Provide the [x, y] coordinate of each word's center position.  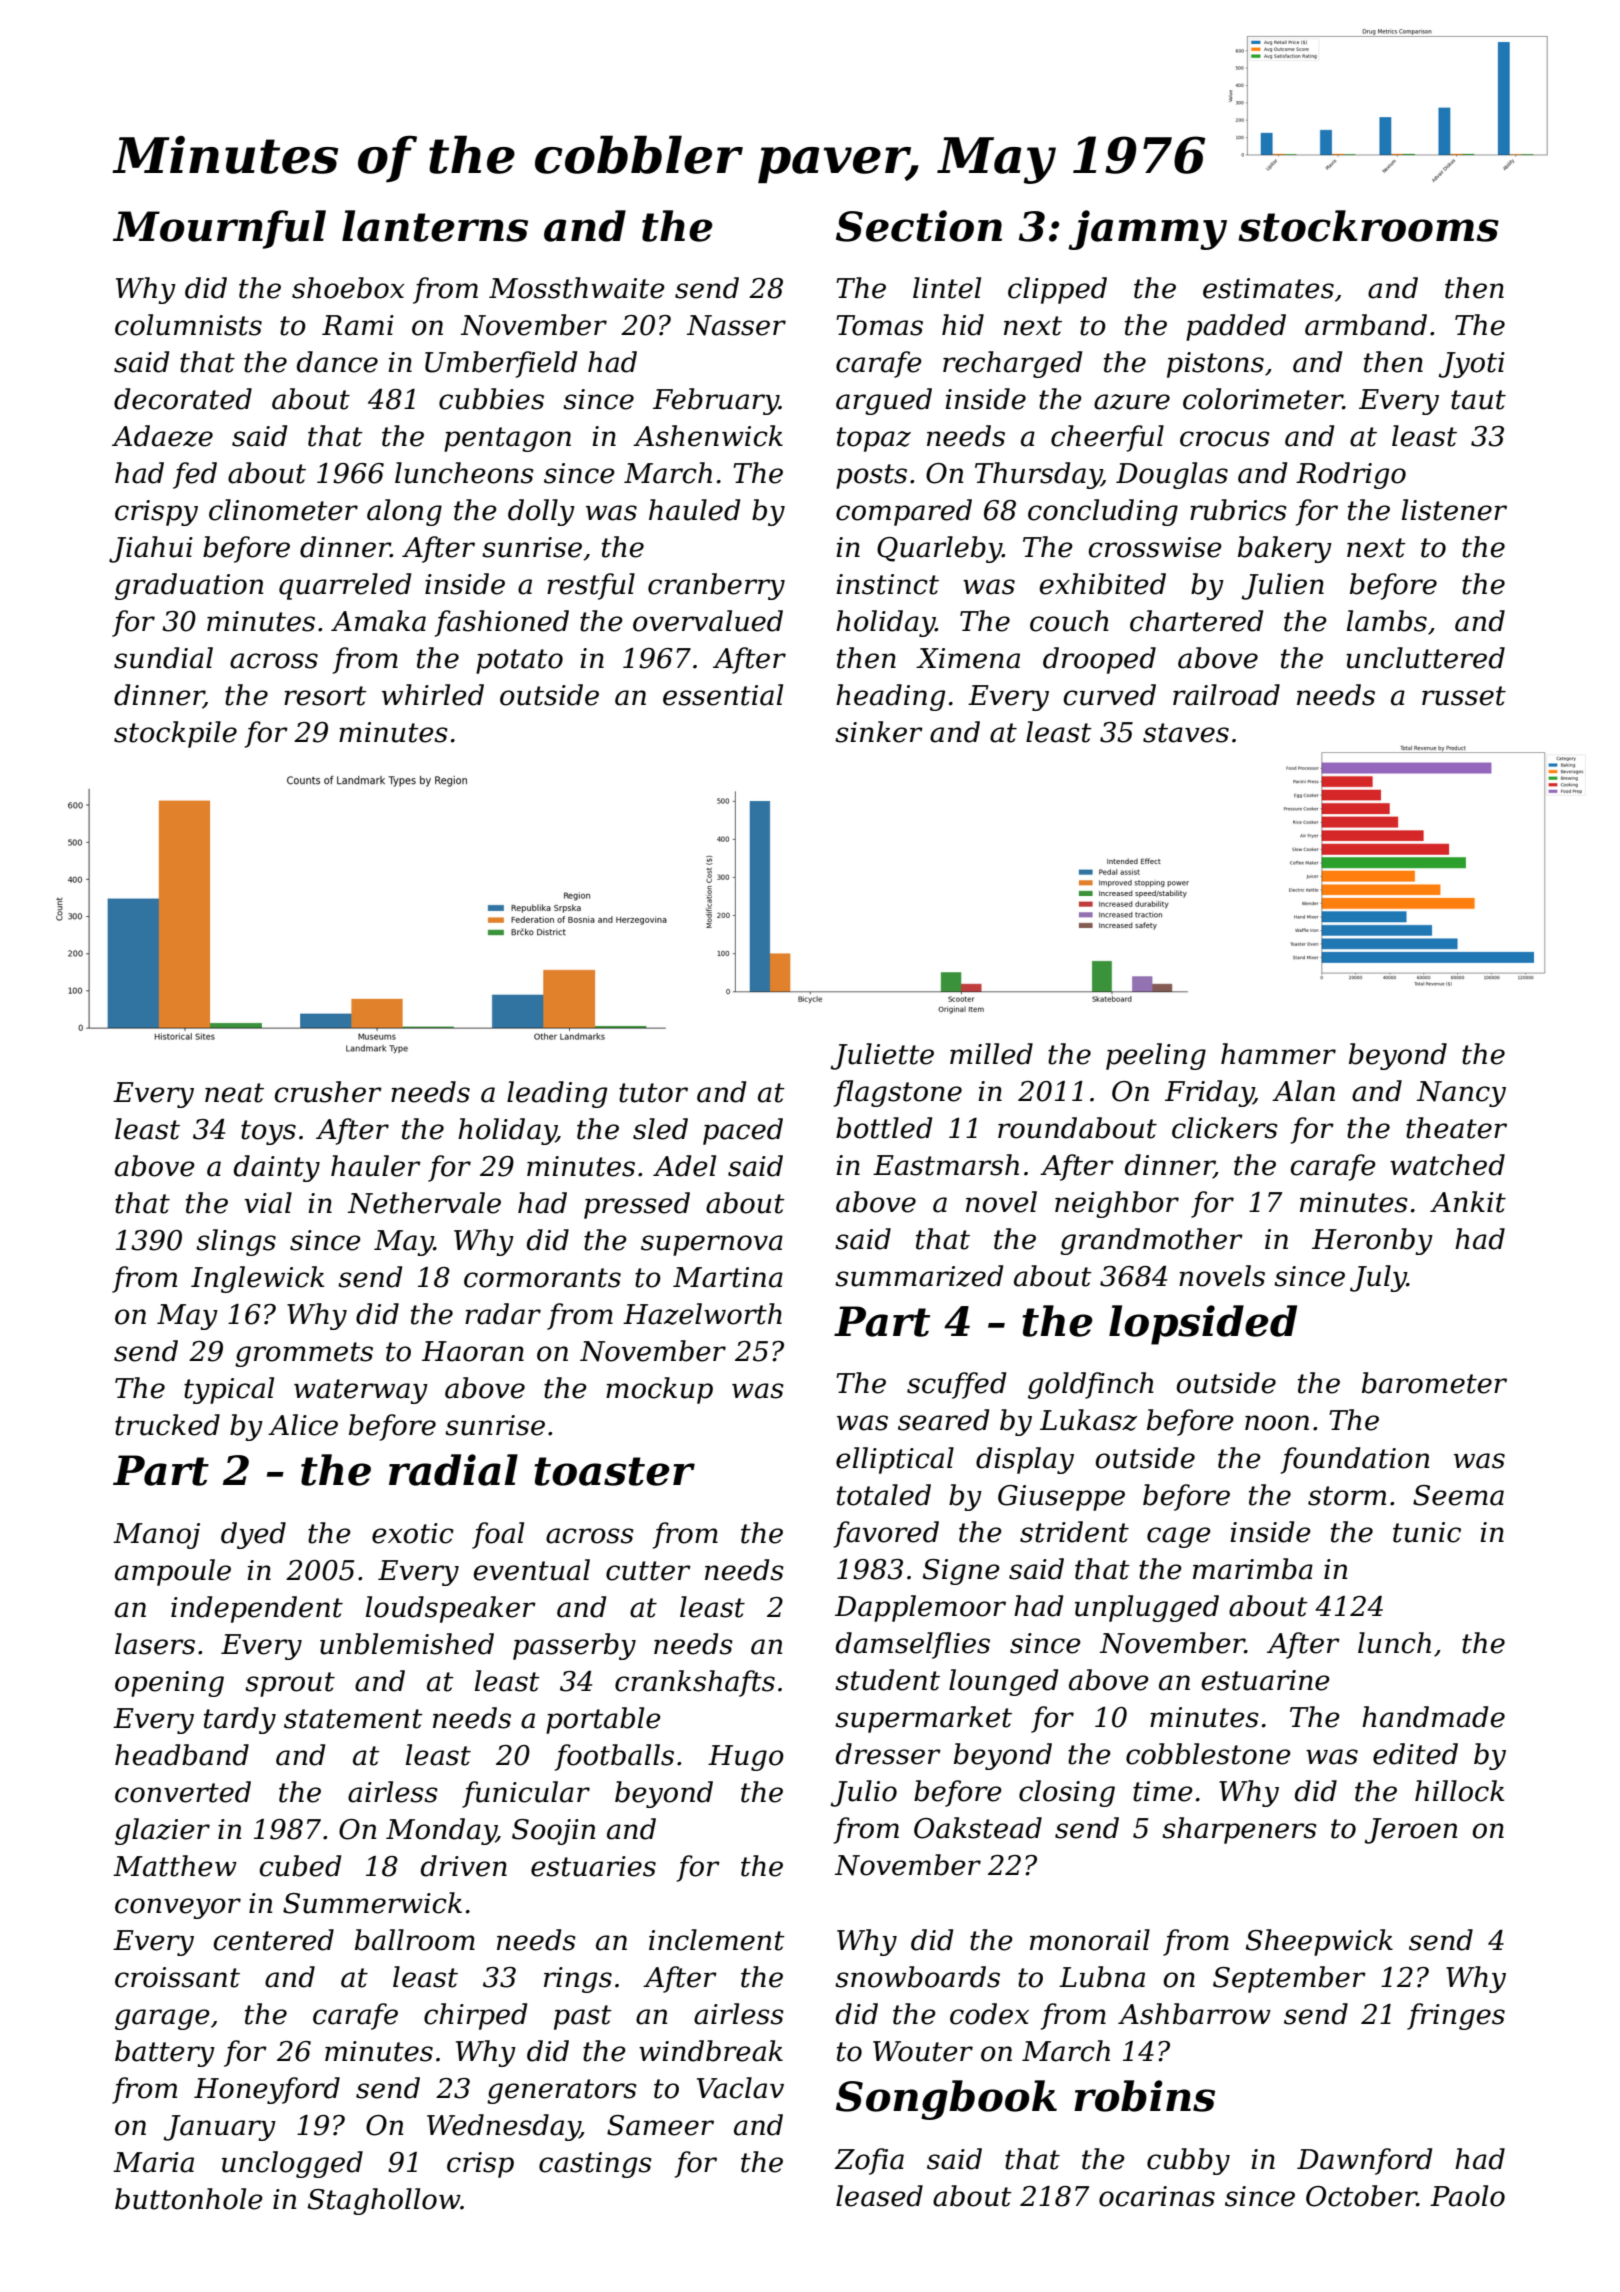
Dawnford [1364, 2161]
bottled [884, 1128]
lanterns [435, 226]
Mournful [219, 229]
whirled [433, 695]
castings [595, 2165]
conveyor [178, 1908]
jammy [1147, 230]
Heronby [1372, 1241]
